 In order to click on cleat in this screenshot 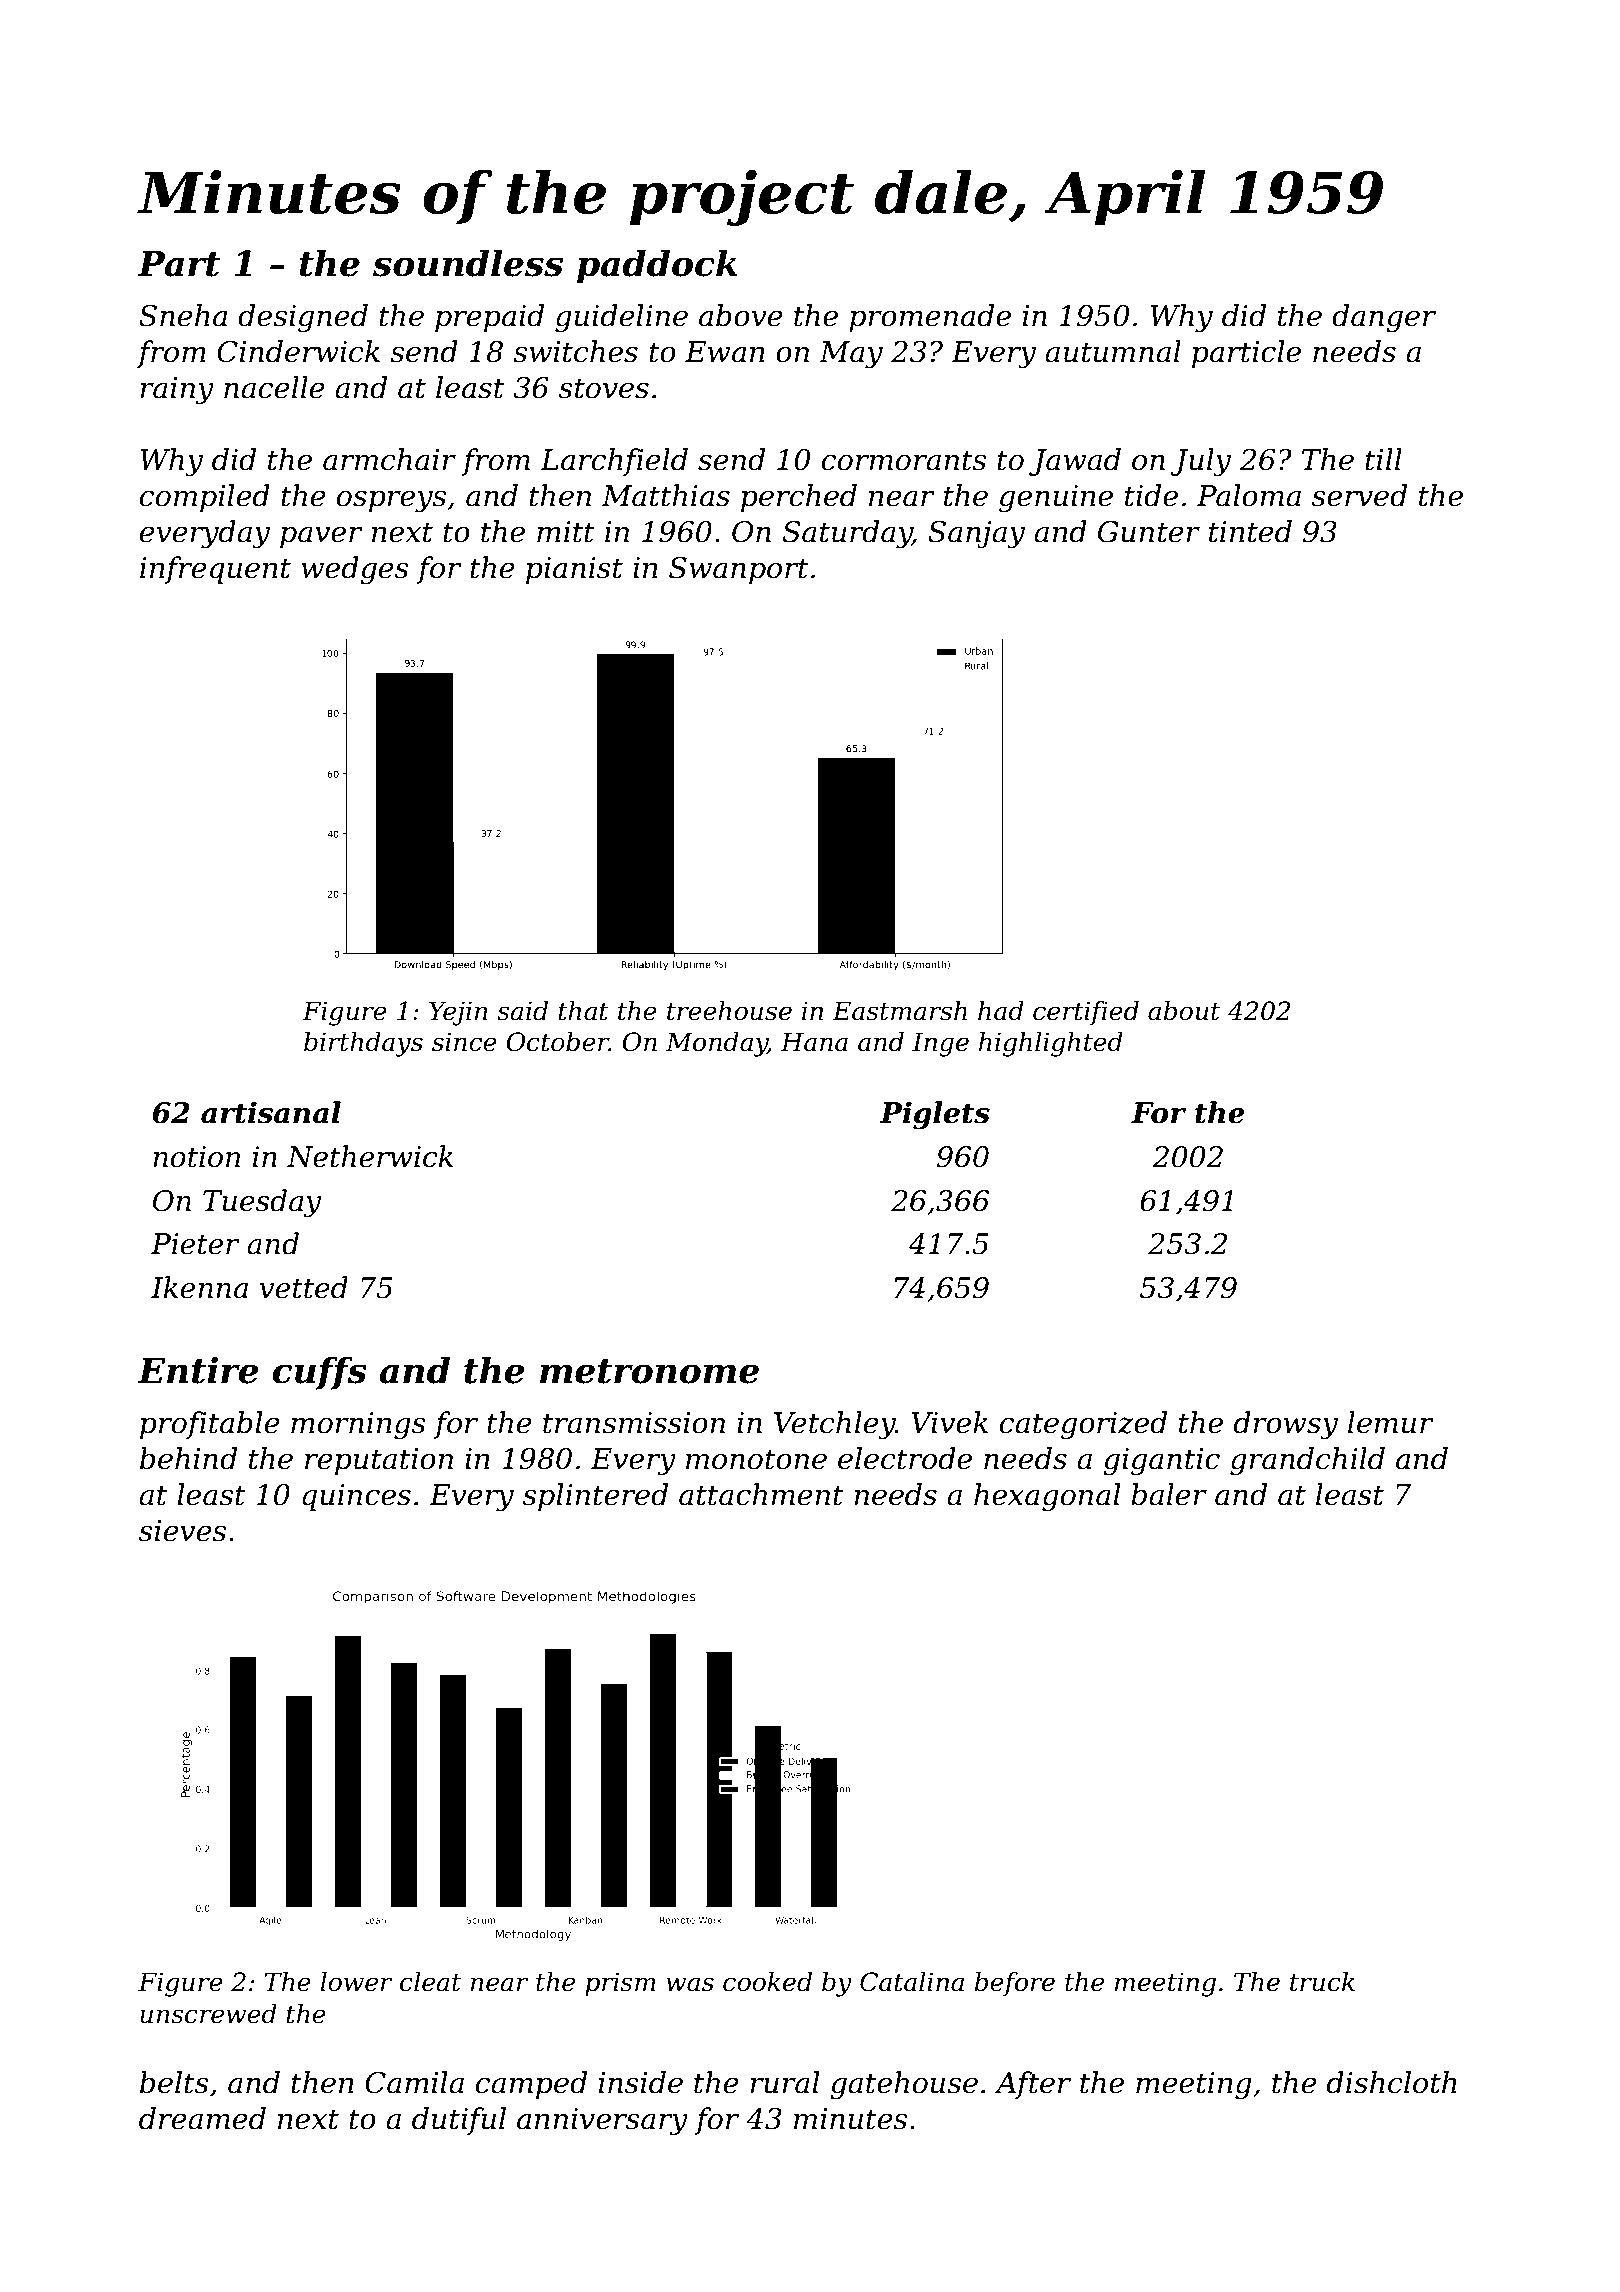, I will do `click(430, 1982)`.
